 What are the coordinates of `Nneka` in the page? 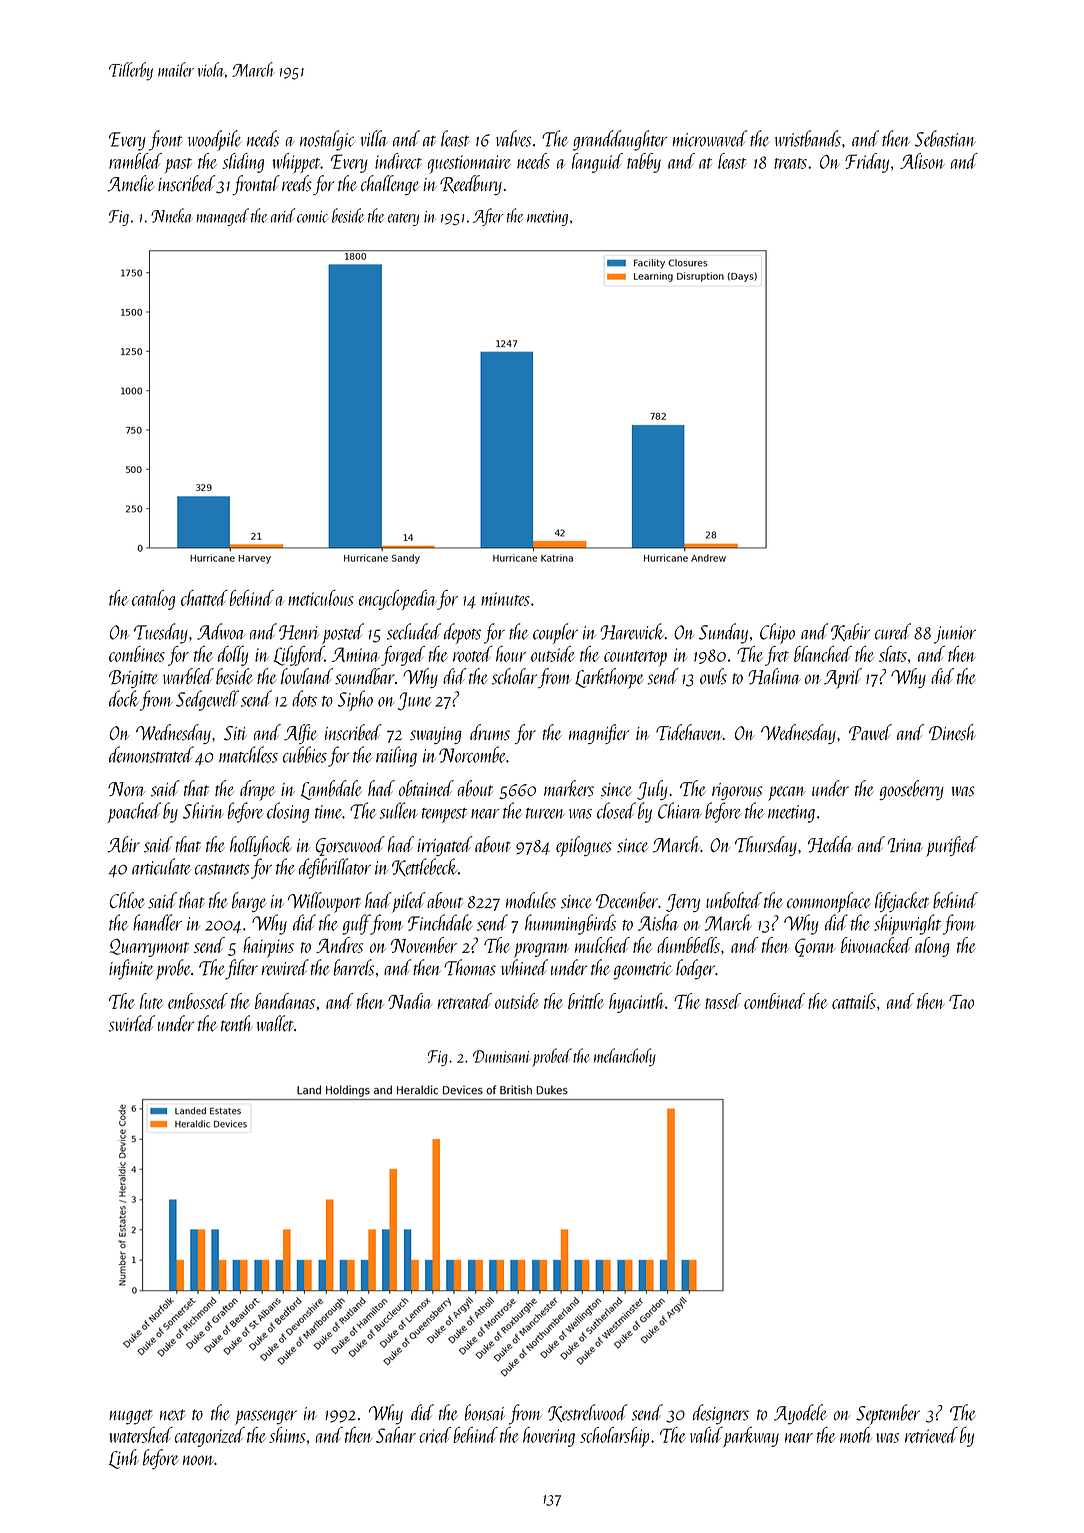 It's located at (171, 215).
